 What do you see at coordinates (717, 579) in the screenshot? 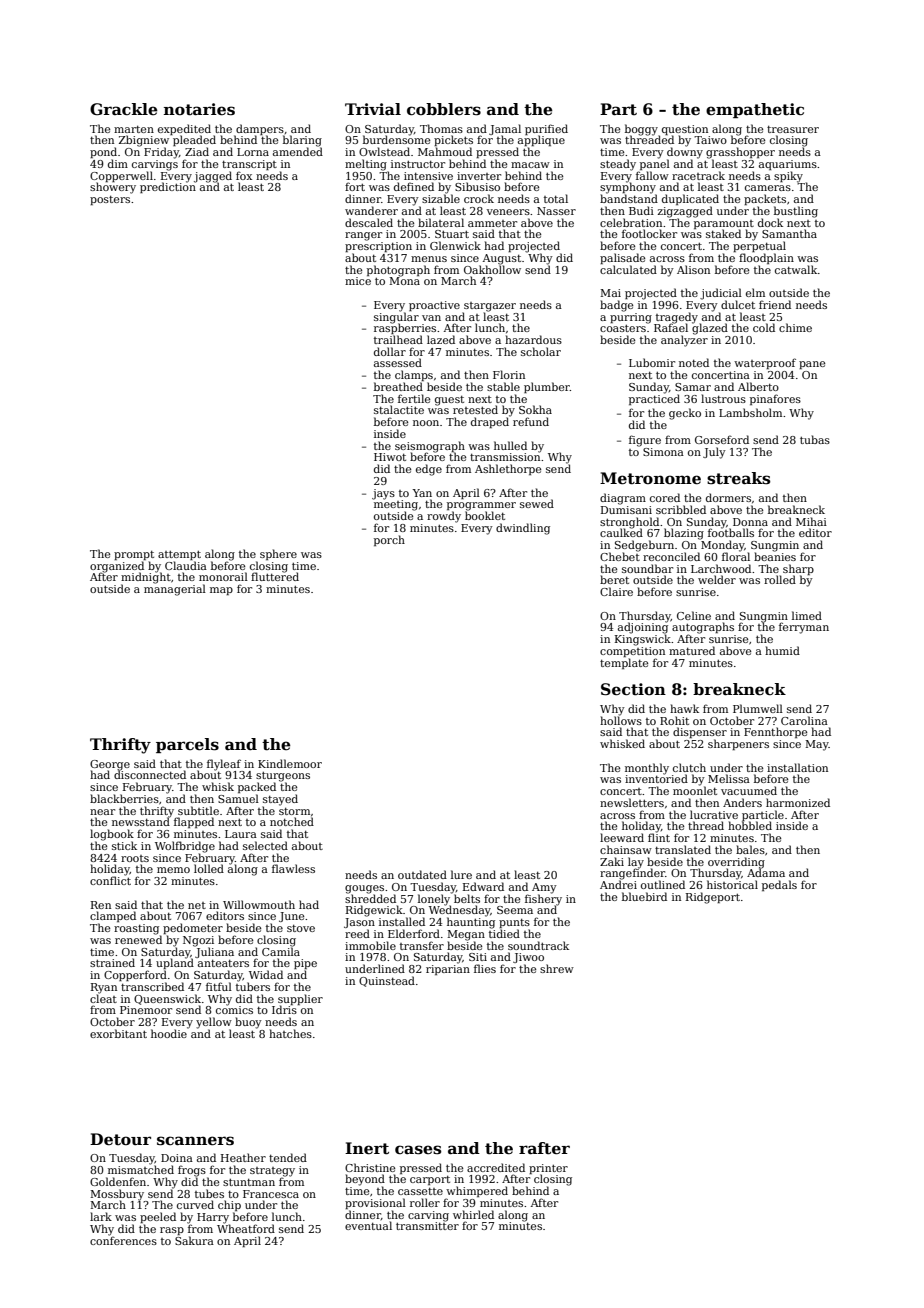
I see `welder` at bounding box center [717, 579].
